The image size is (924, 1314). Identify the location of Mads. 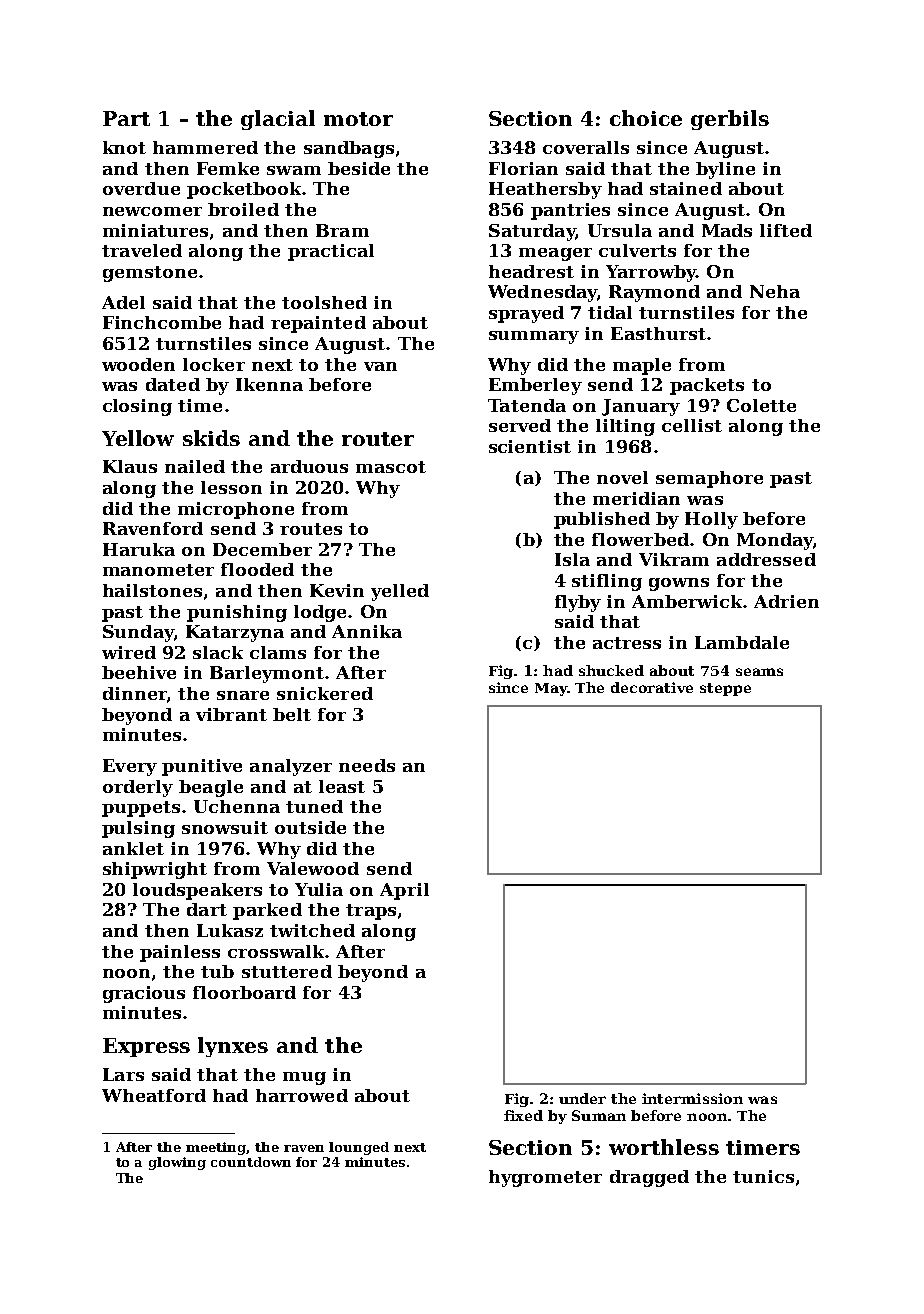
(727, 230).
